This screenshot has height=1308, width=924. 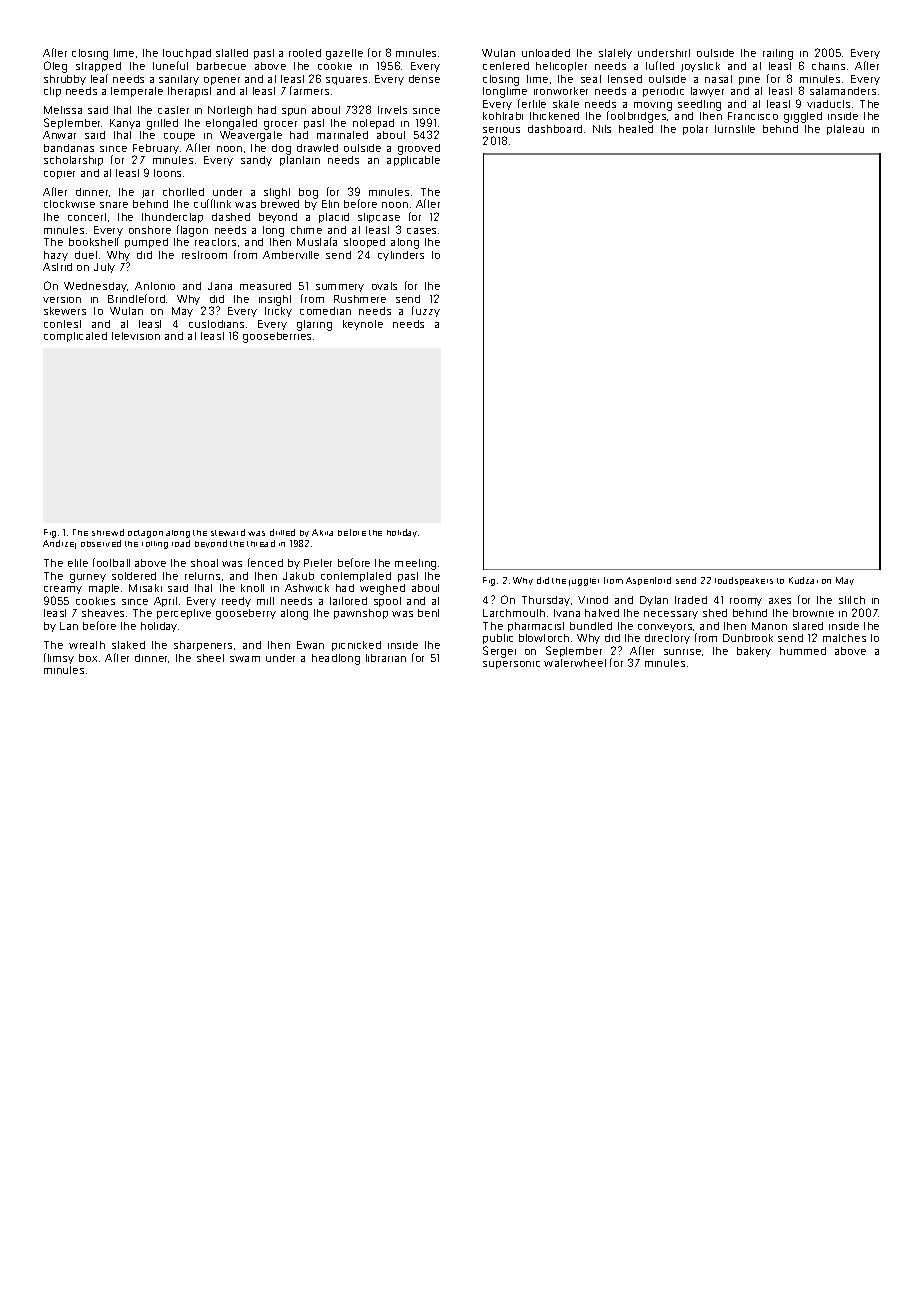 What do you see at coordinates (695, 130) in the screenshot?
I see `polar` at bounding box center [695, 130].
